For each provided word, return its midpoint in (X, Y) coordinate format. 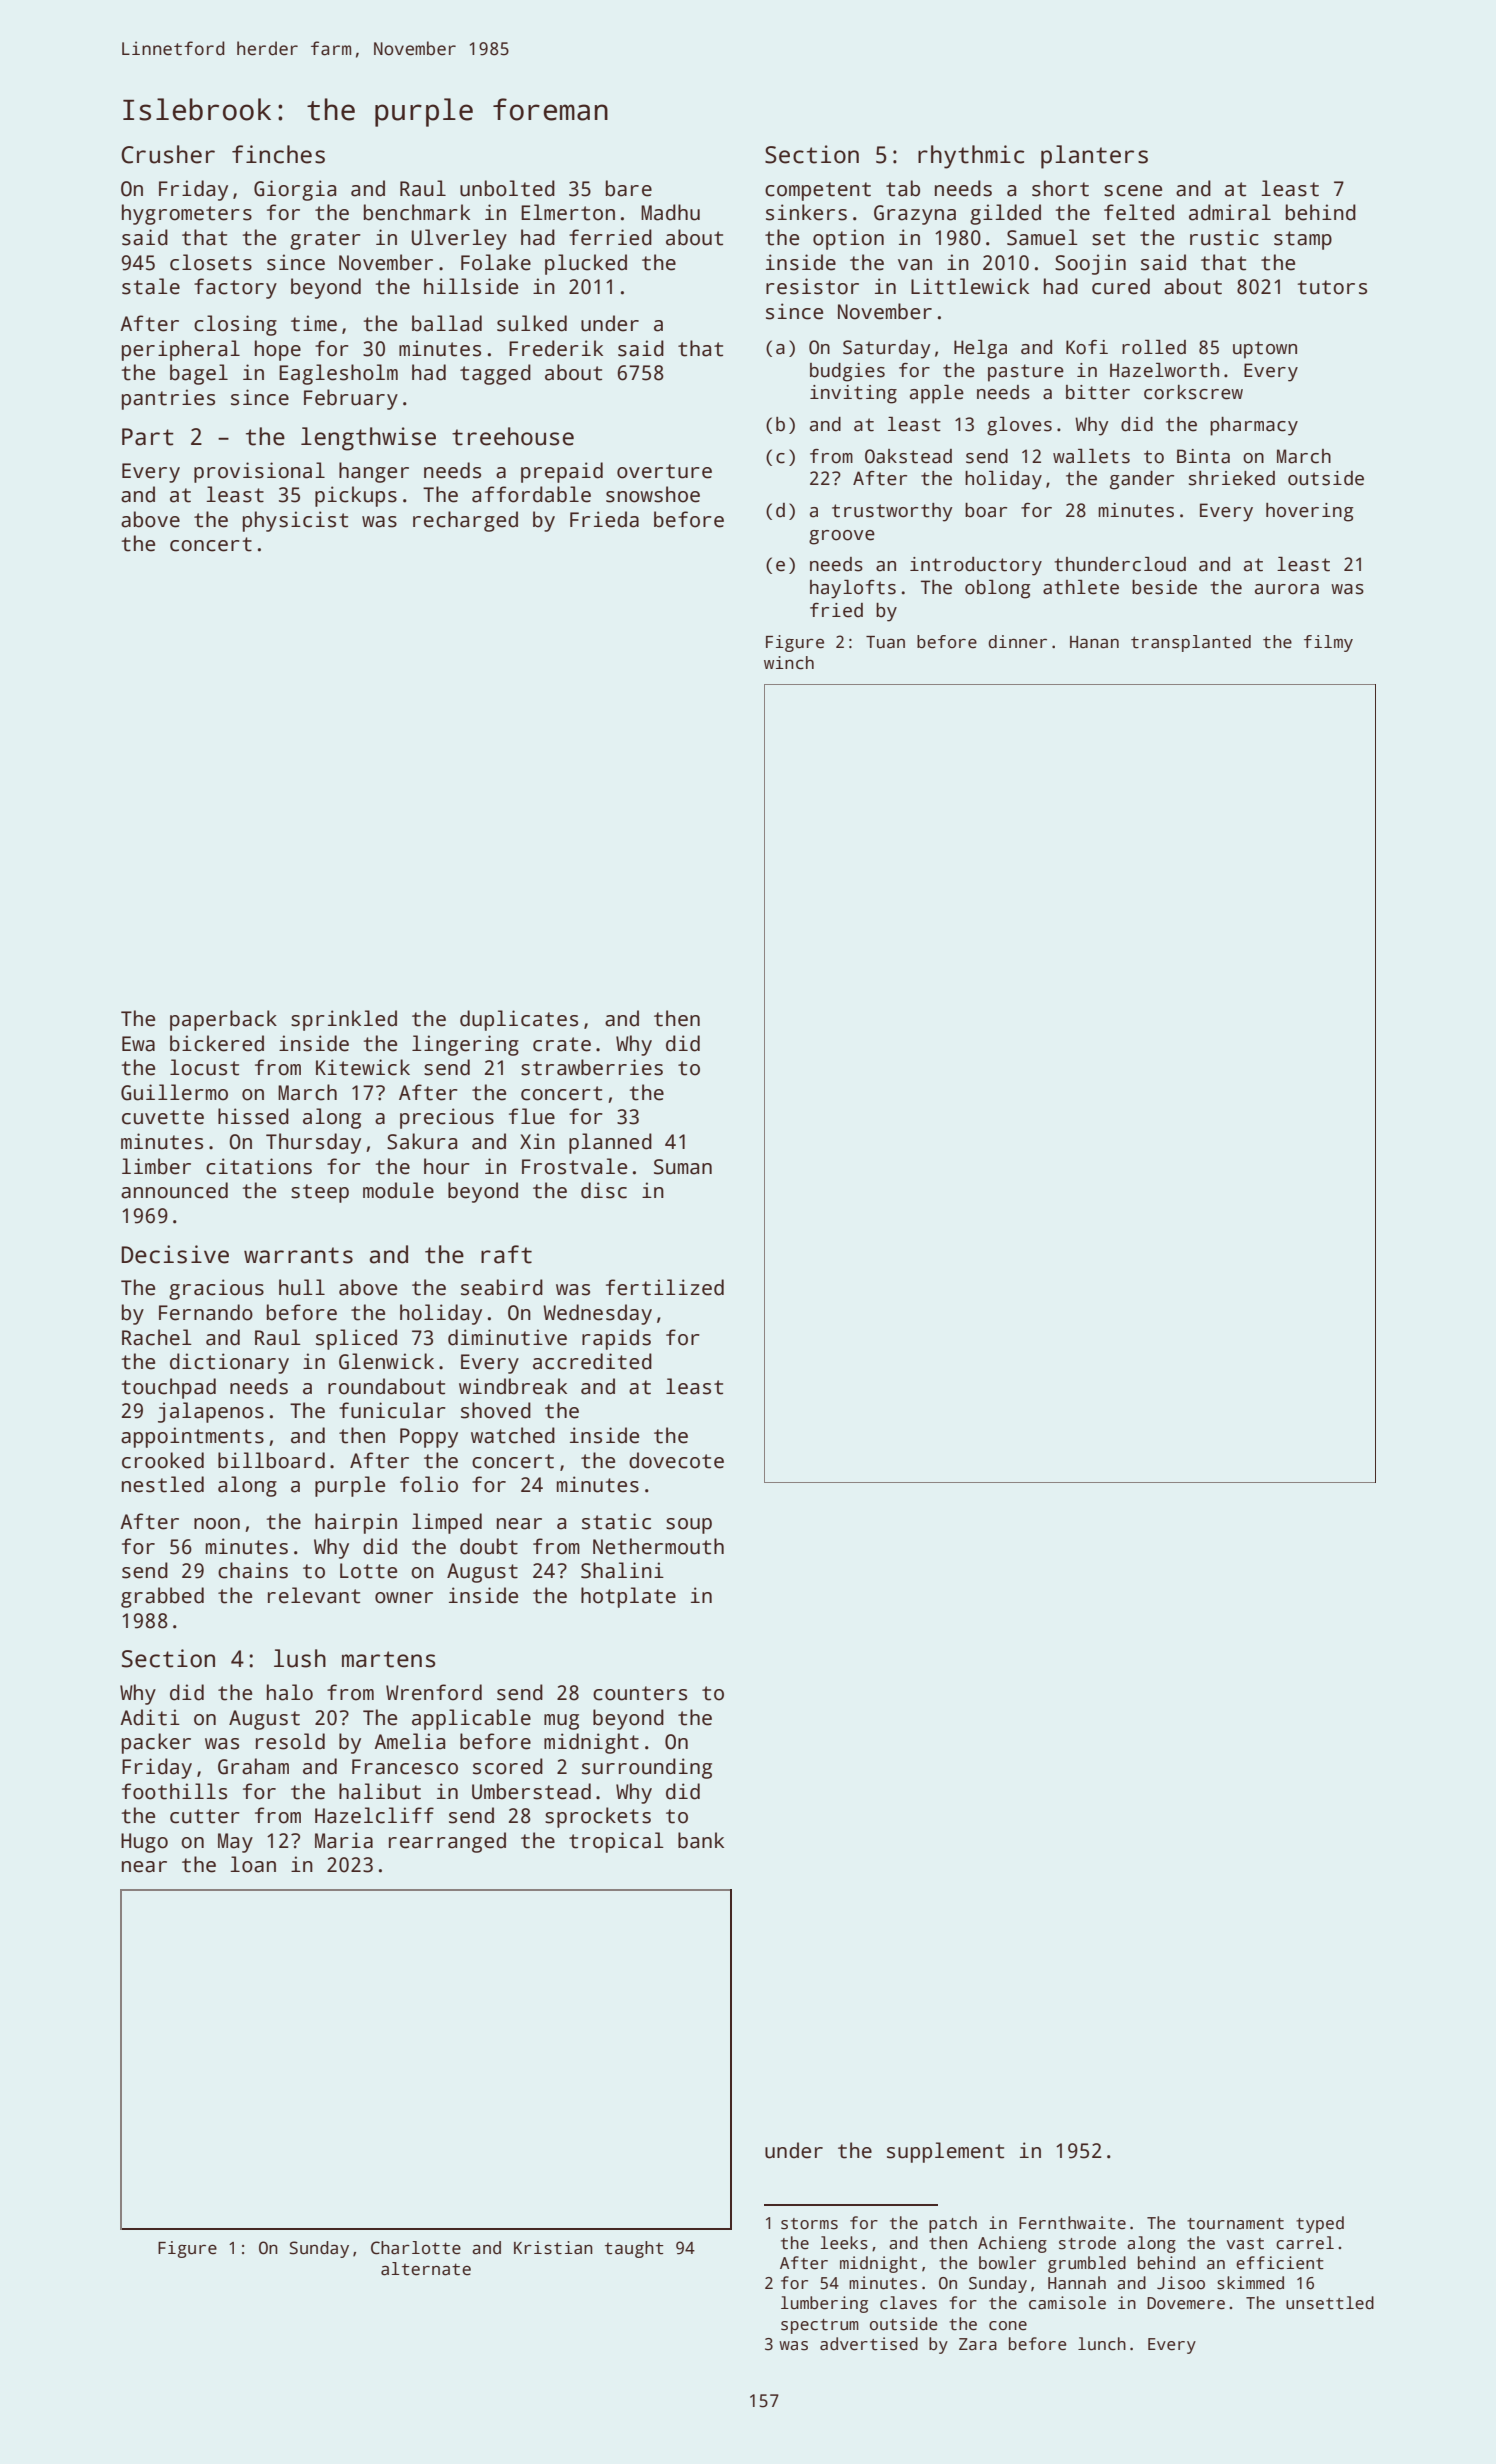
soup (689, 1526)
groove (842, 537)
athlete (1081, 587)
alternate (426, 2269)
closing (235, 325)
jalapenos (211, 1412)
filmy (1328, 643)
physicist (295, 521)
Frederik (556, 348)
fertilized (665, 1287)
